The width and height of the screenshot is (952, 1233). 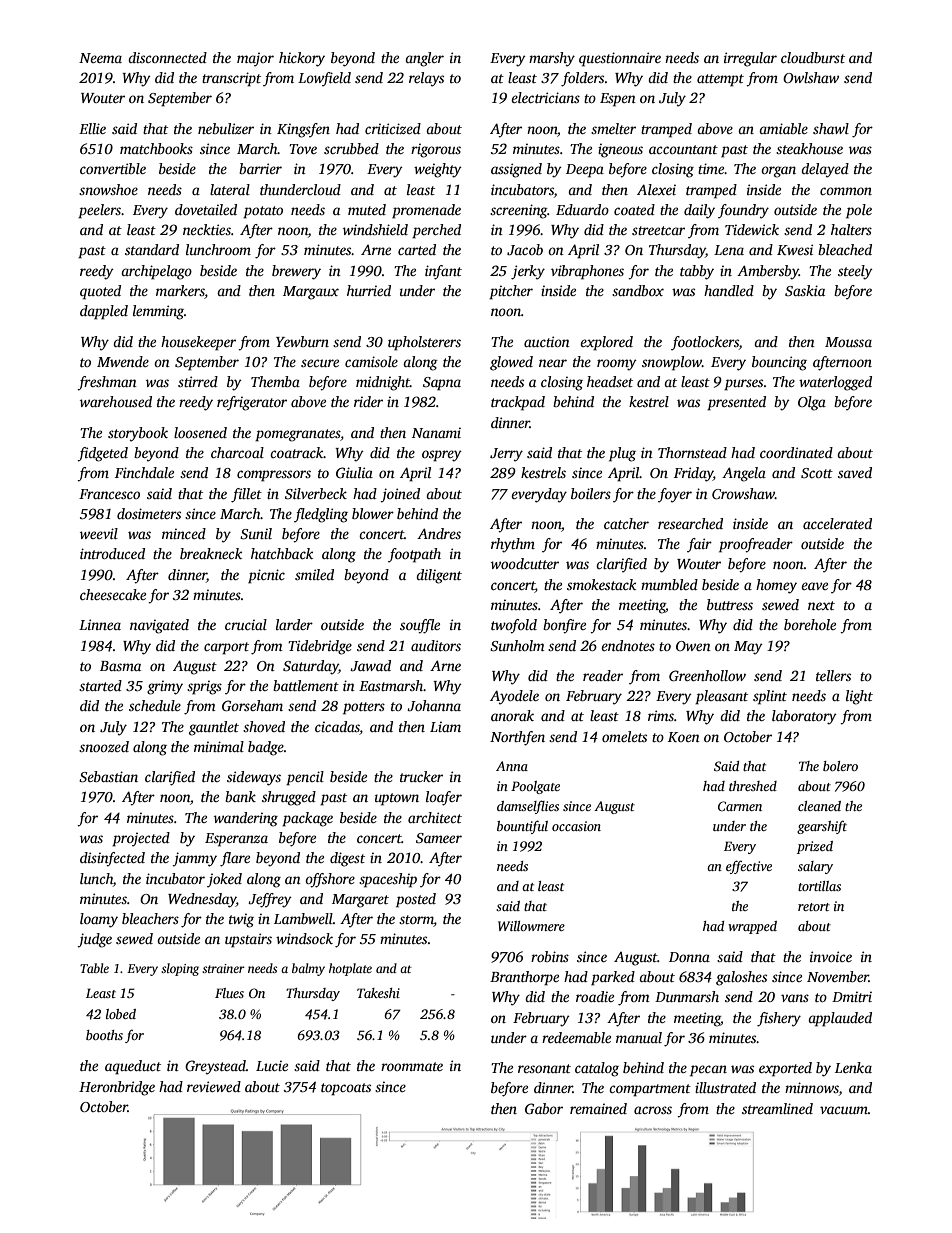 What do you see at coordinates (783, 128) in the screenshot?
I see `amiable` at bounding box center [783, 128].
